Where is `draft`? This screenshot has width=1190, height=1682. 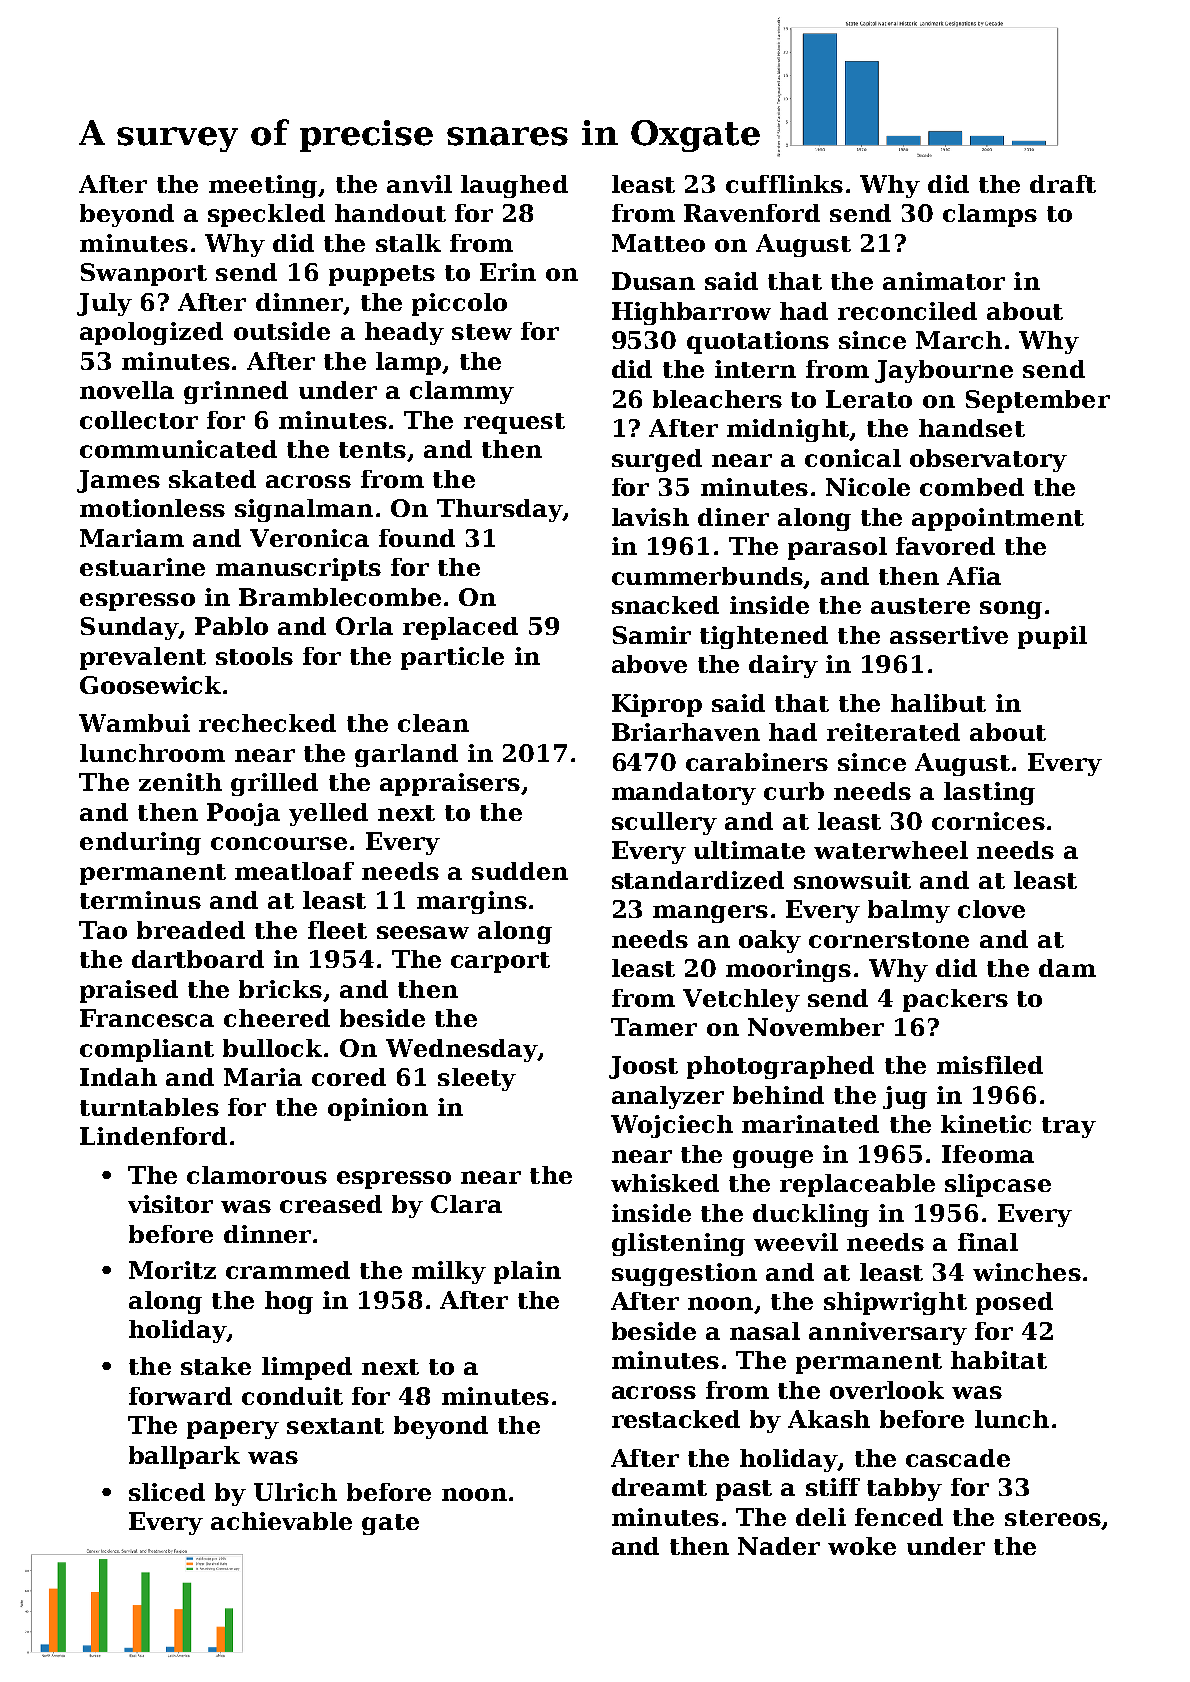 draft is located at coordinates (1063, 184).
